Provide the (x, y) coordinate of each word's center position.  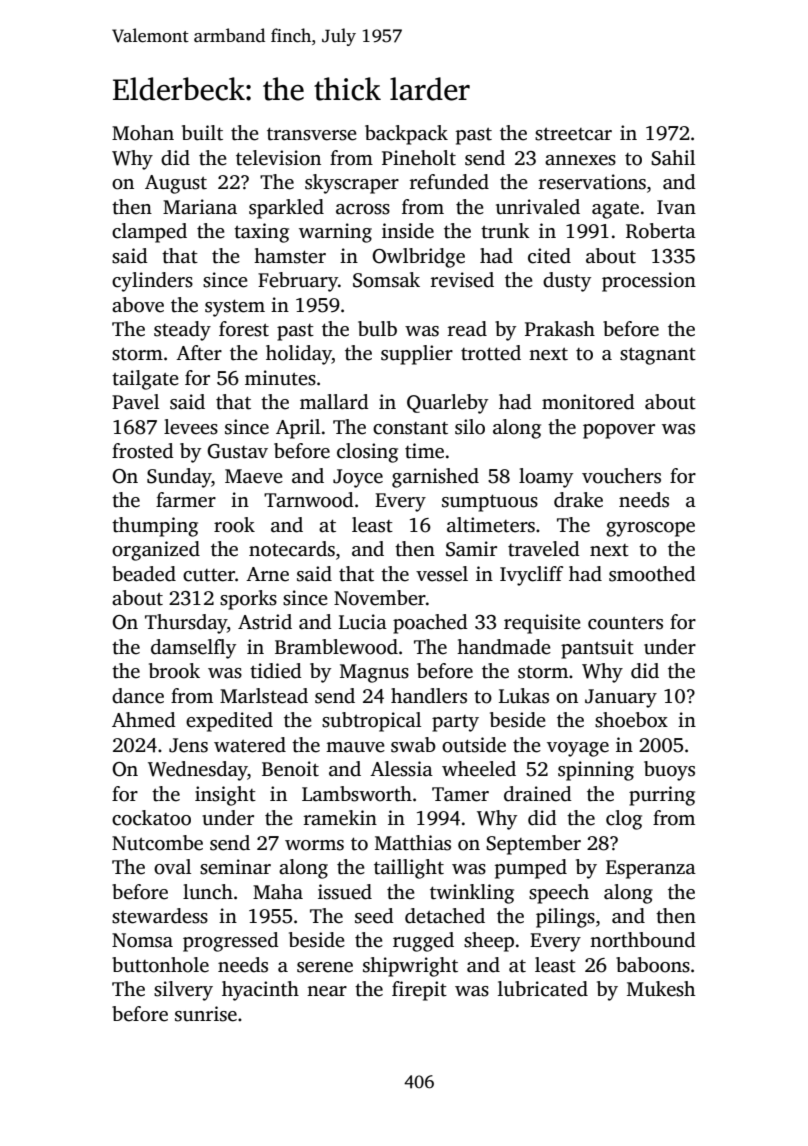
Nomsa (142, 940)
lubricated (543, 989)
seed (374, 916)
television (278, 158)
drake (578, 500)
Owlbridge (418, 258)
